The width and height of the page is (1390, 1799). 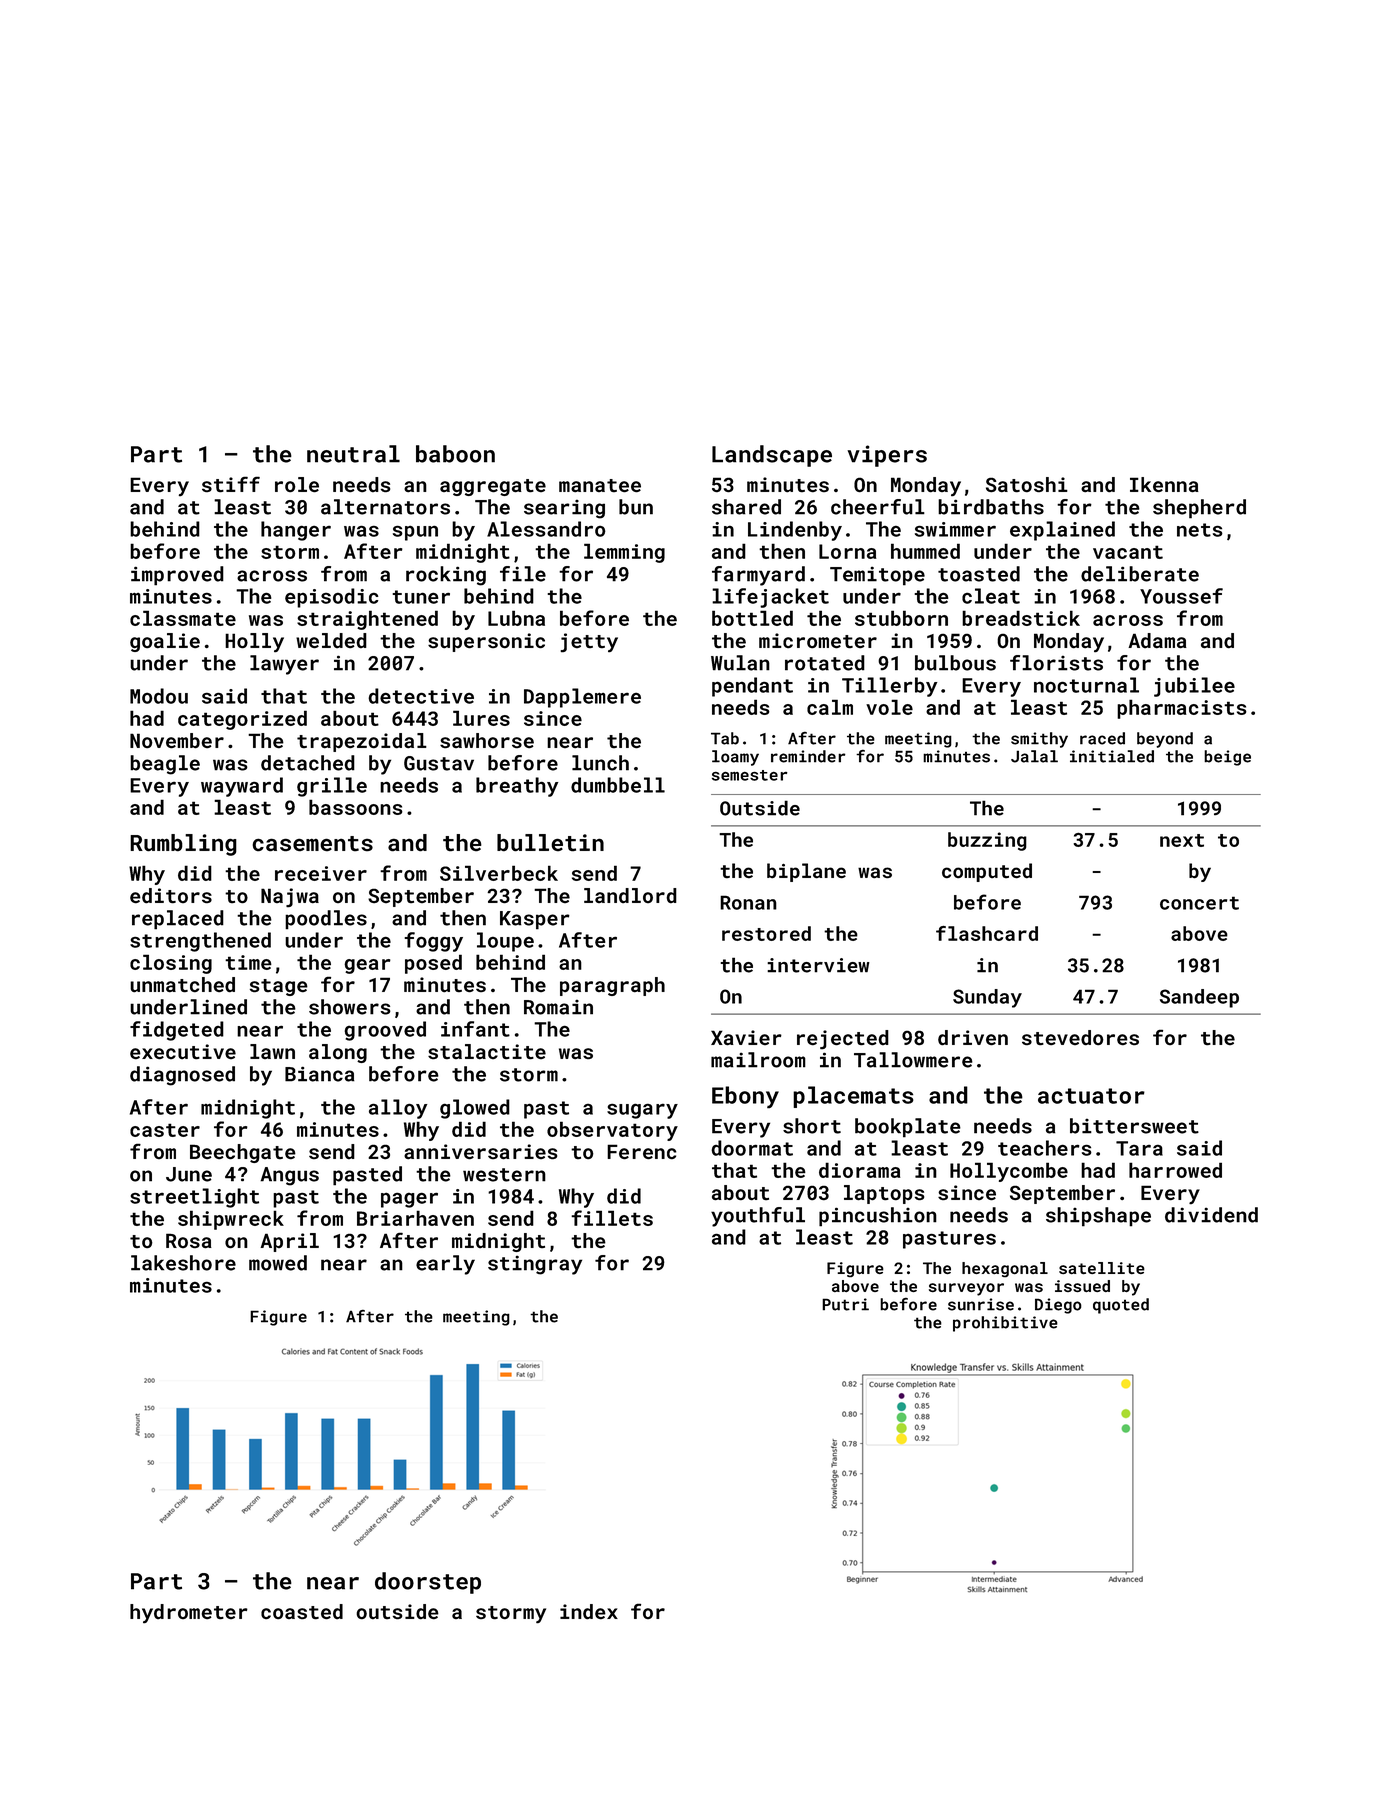 I want to click on editors, so click(x=171, y=896).
